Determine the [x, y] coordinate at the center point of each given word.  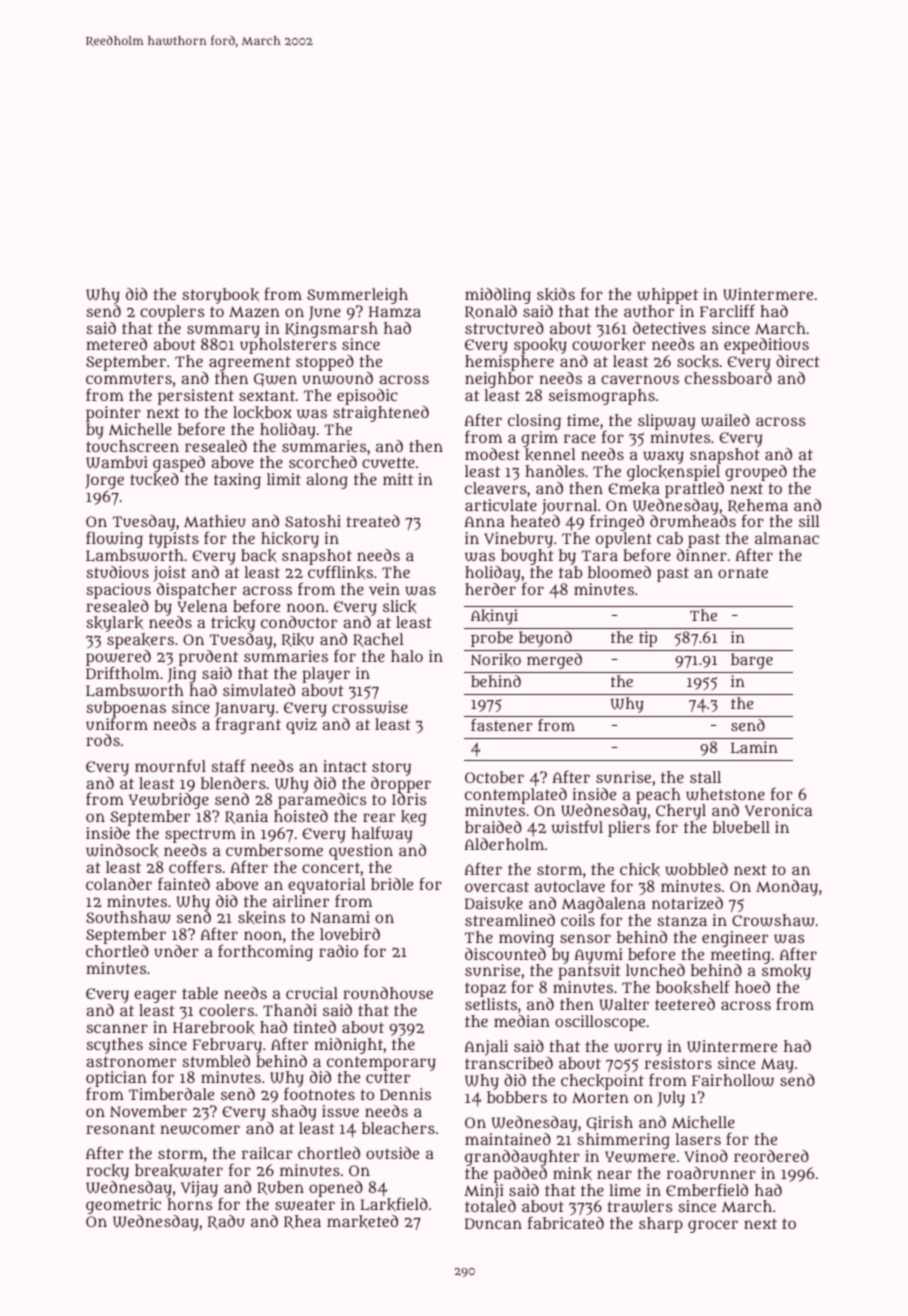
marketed [362, 1222]
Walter [624, 1004]
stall [705, 777]
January [245, 710]
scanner [117, 1028]
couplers [172, 313]
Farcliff [727, 310]
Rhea [302, 1222]
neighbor [499, 380]
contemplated [516, 796]
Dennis [405, 1094]
